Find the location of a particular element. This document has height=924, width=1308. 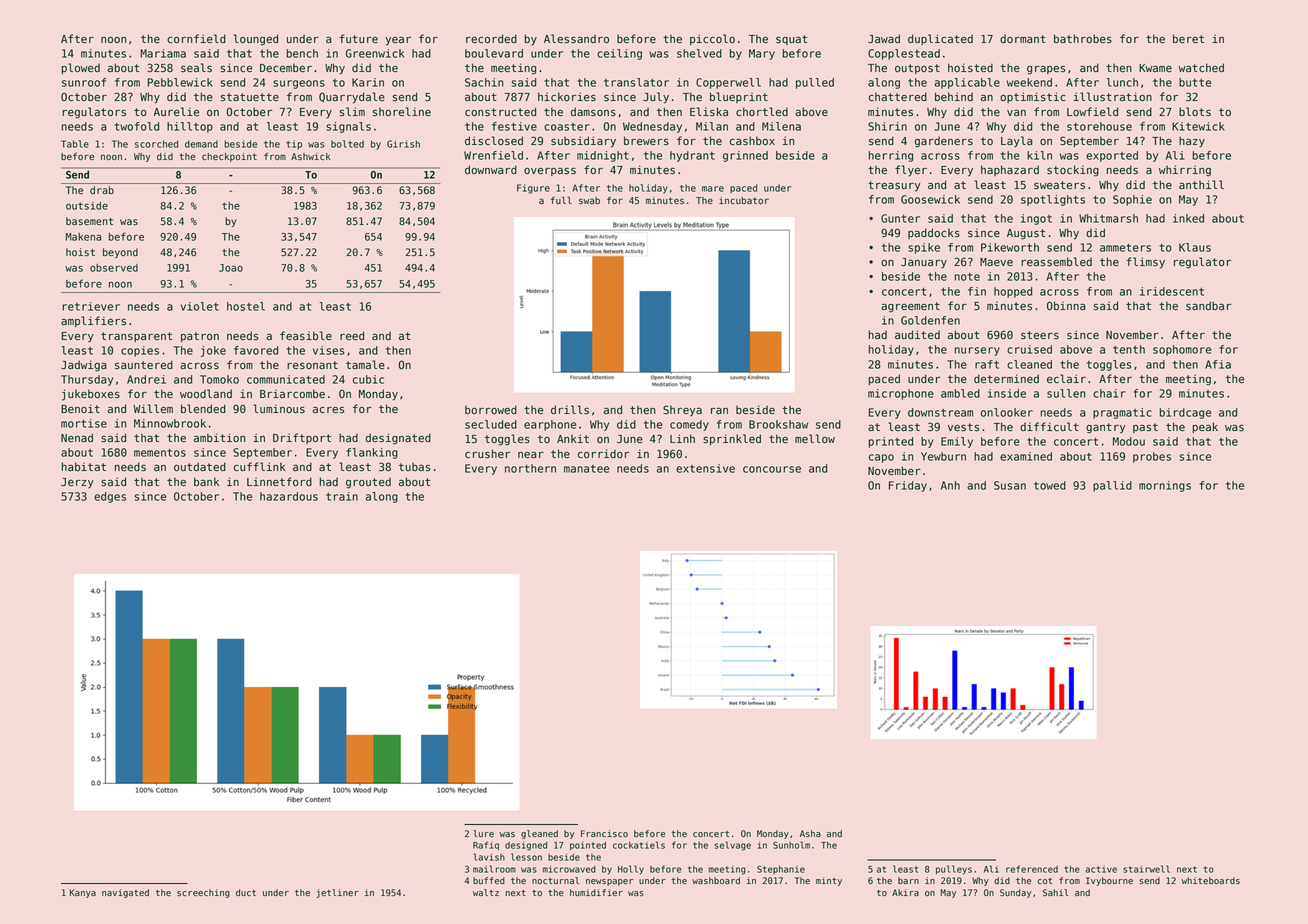

swab is located at coordinates (589, 201).
